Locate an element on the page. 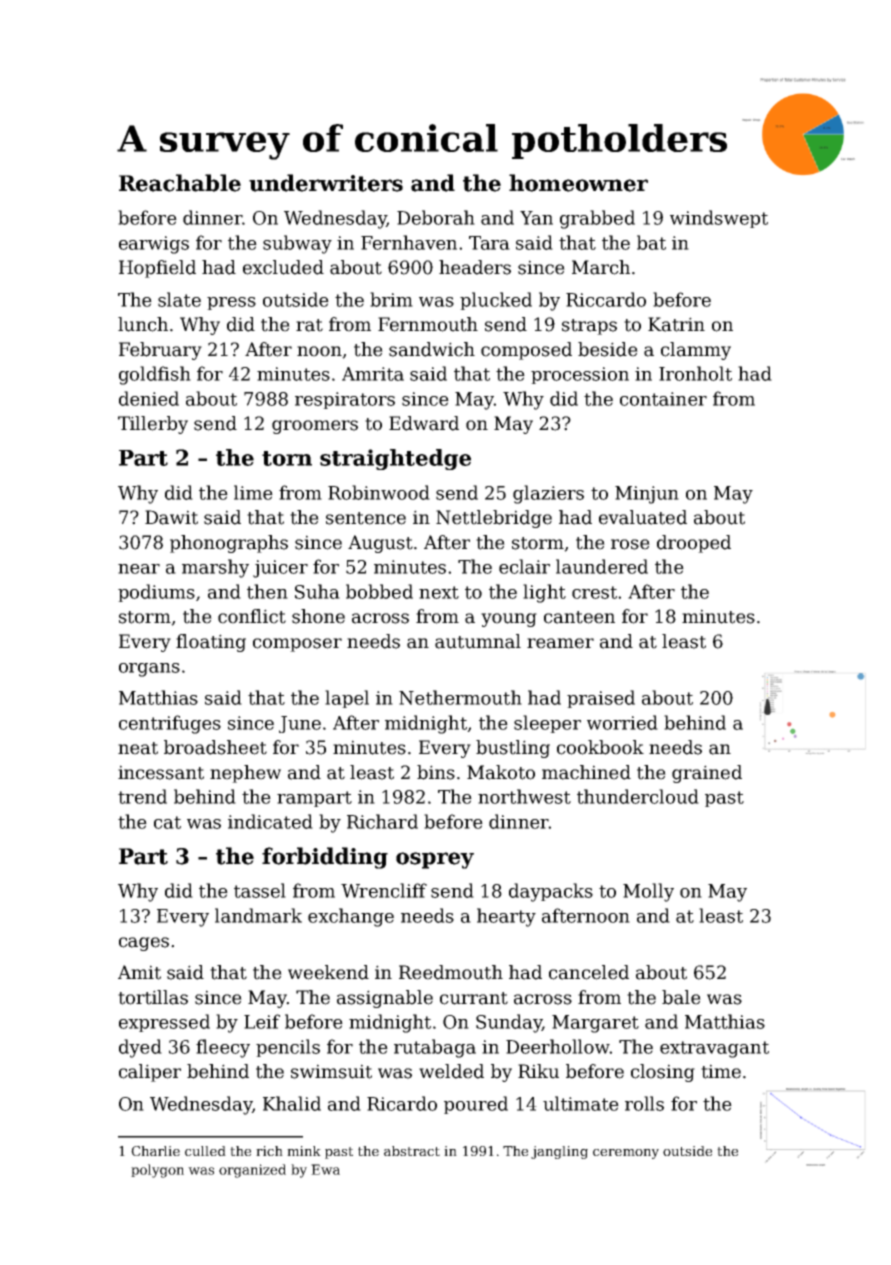  Tillerby is located at coordinates (153, 425).
